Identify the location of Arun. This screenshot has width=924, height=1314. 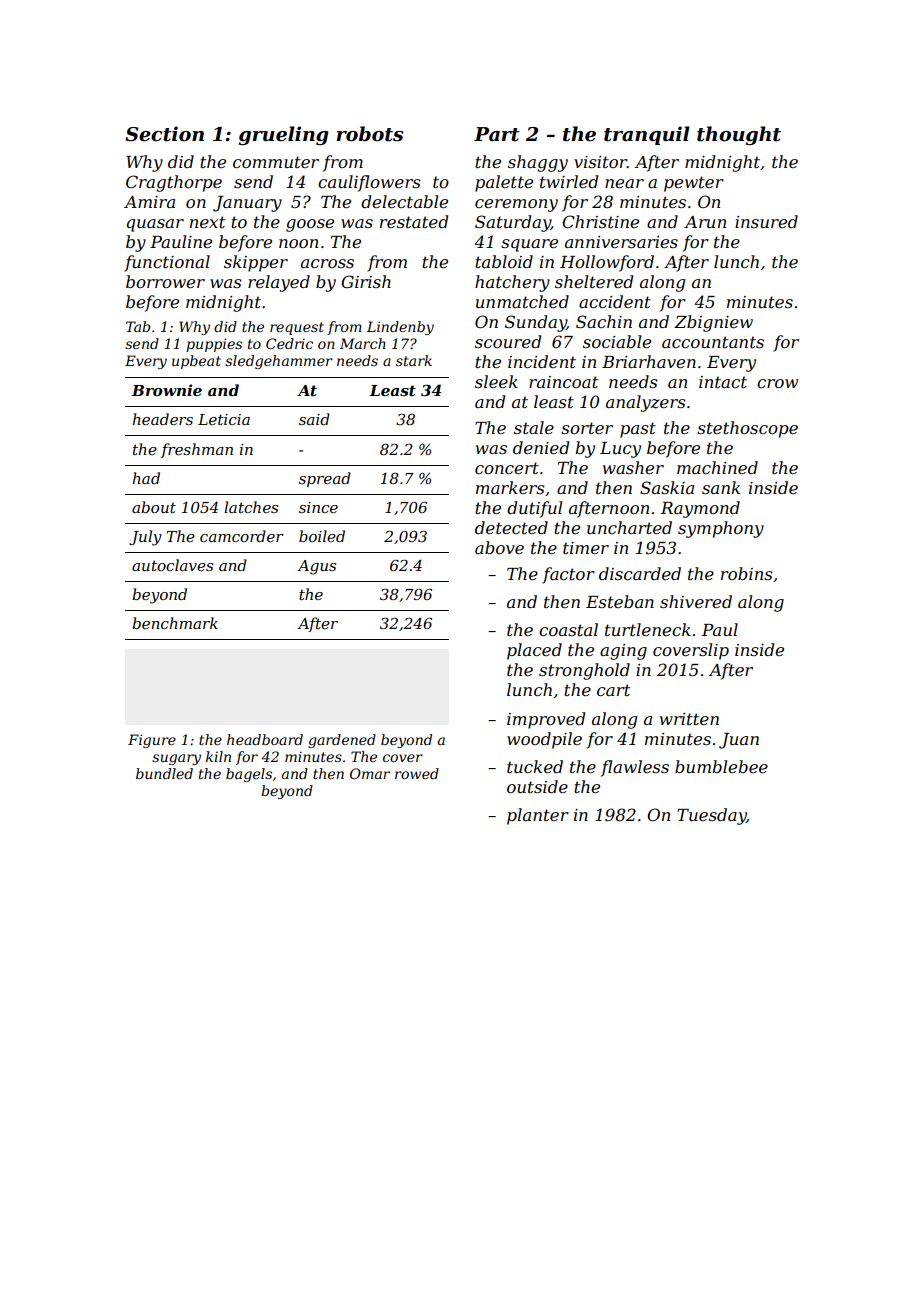
(705, 222).
